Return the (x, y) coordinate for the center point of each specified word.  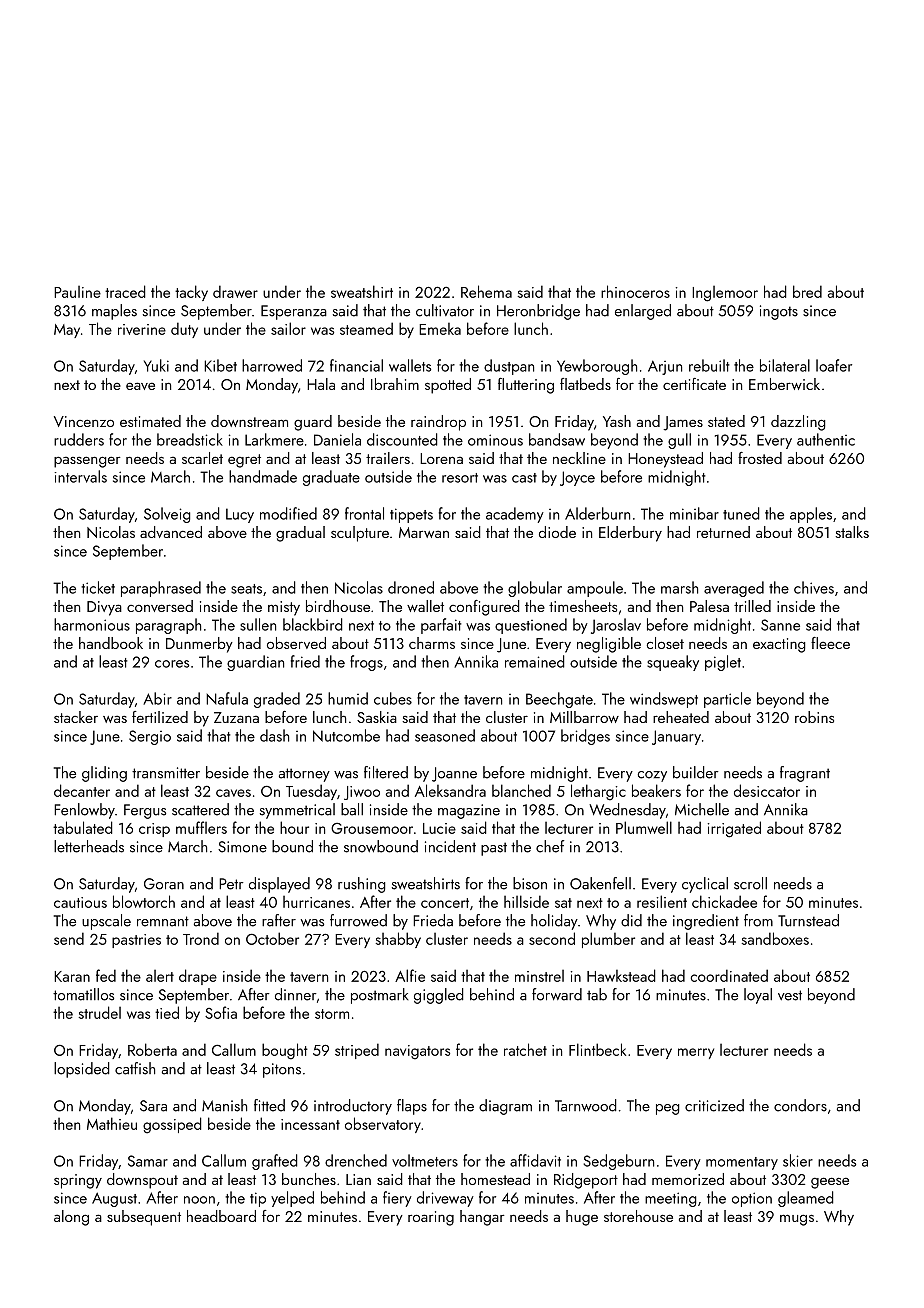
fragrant (805, 774)
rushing (362, 885)
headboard (221, 1216)
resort (460, 478)
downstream (249, 421)
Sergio (150, 737)
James (683, 423)
